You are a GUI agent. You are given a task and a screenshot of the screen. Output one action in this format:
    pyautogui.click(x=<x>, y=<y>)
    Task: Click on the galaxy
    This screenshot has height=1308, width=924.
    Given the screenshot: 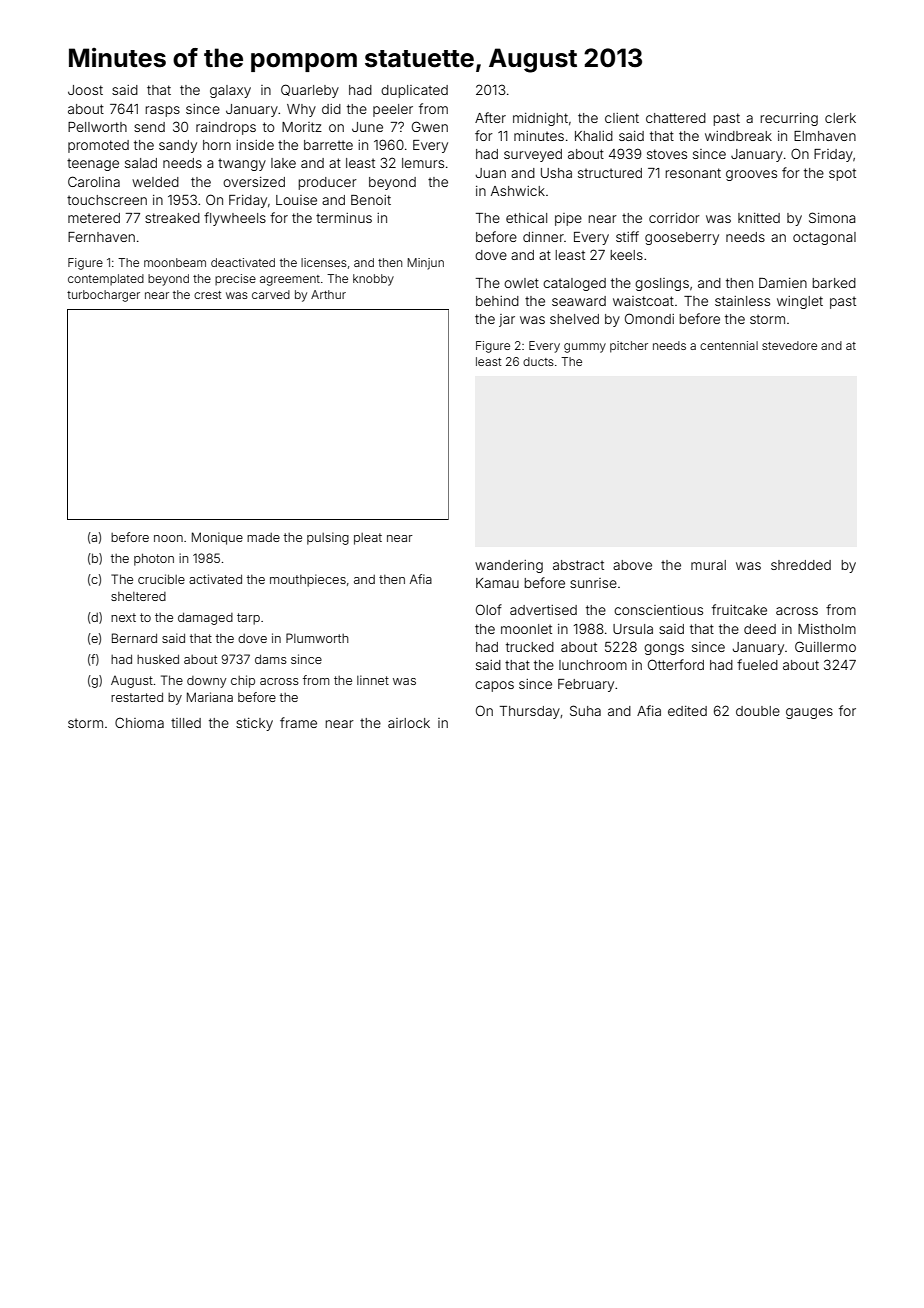 What is the action you would take?
    pyautogui.click(x=230, y=91)
